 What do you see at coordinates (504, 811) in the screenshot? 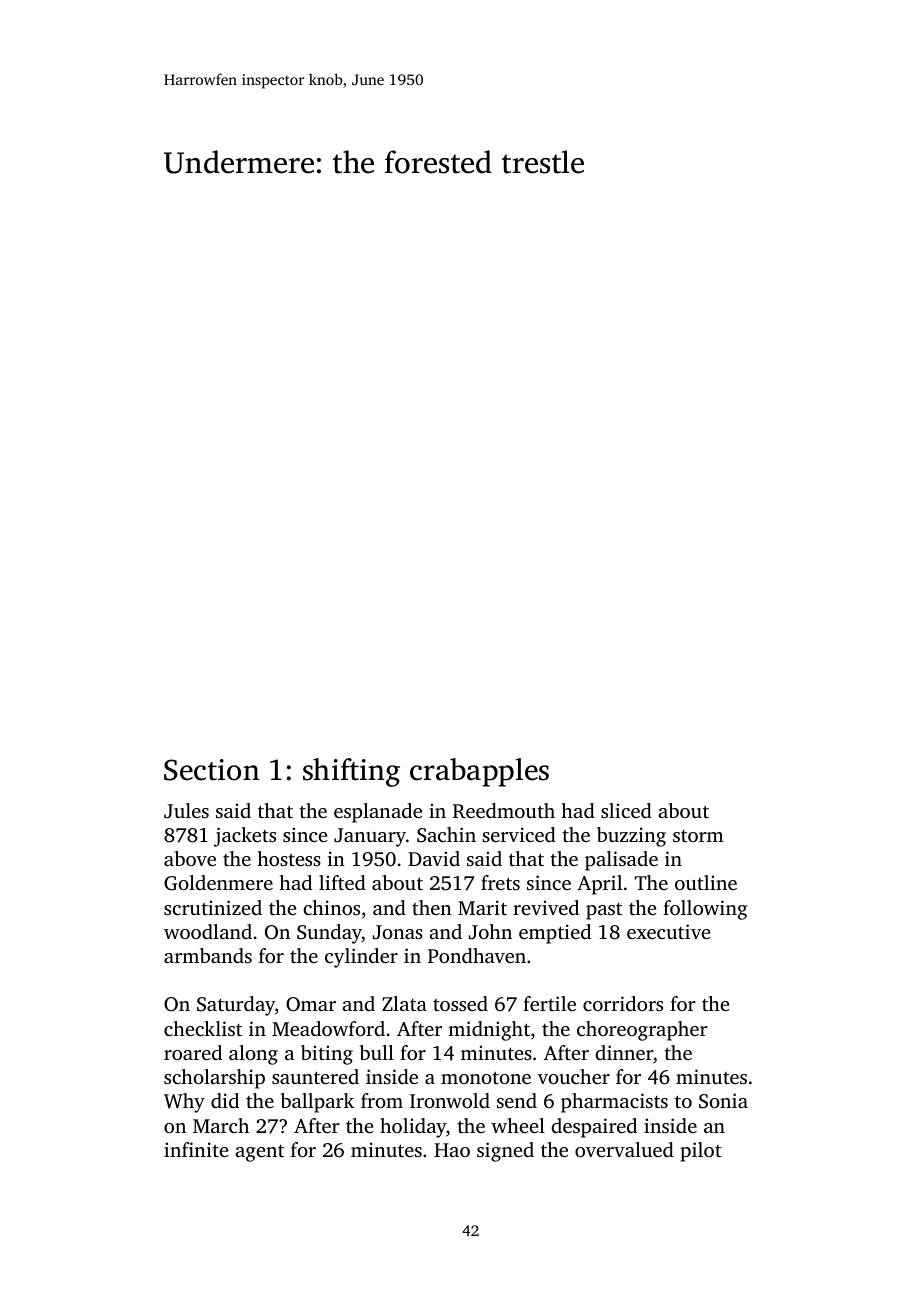
I see `Reedmouth` at bounding box center [504, 811].
